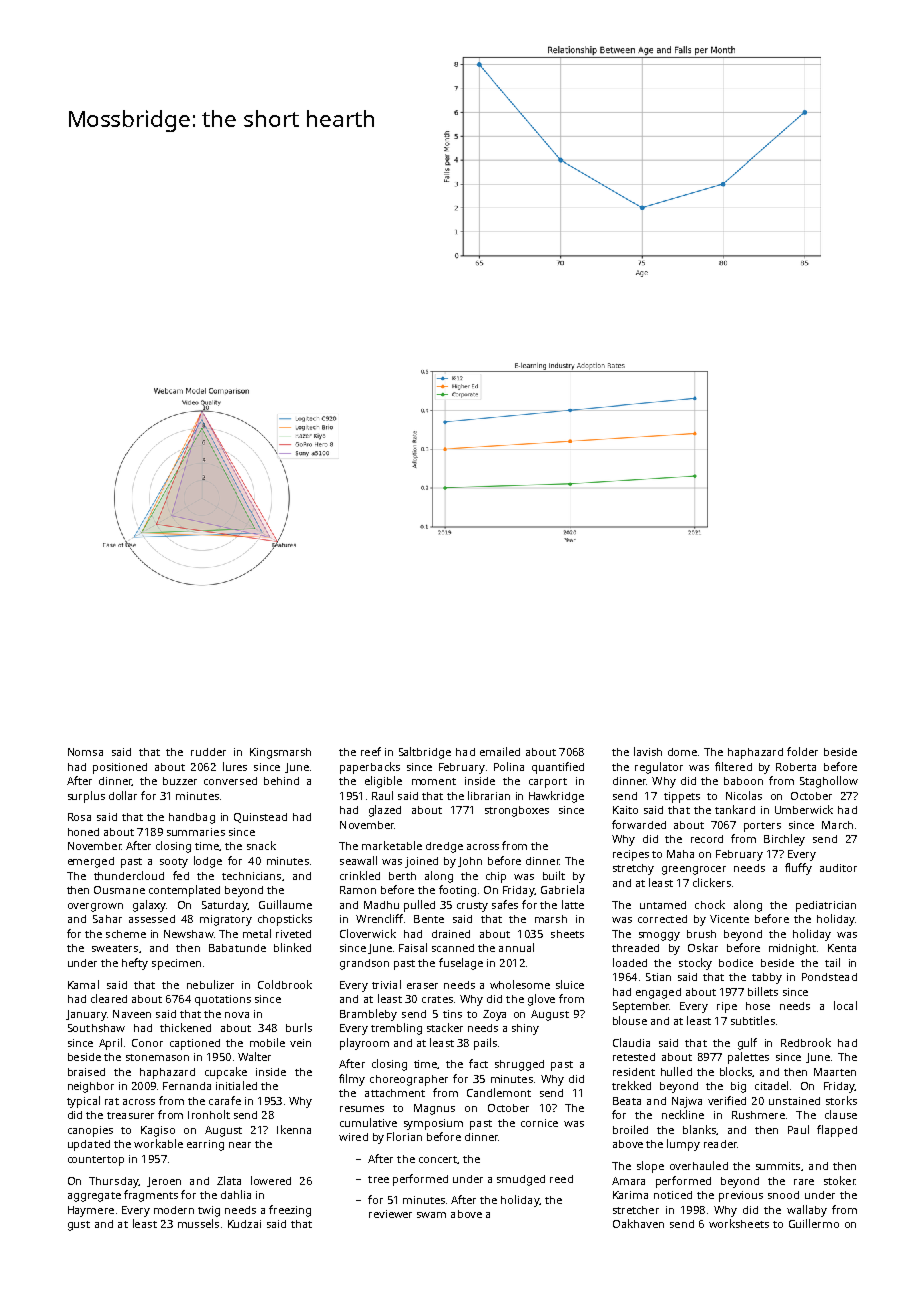 The width and height of the screenshot is (924, 1308). What do you see at coordinates (91, 1211) in the screenshot?
I see `Haymere` at bounding box center [91, 1211].
